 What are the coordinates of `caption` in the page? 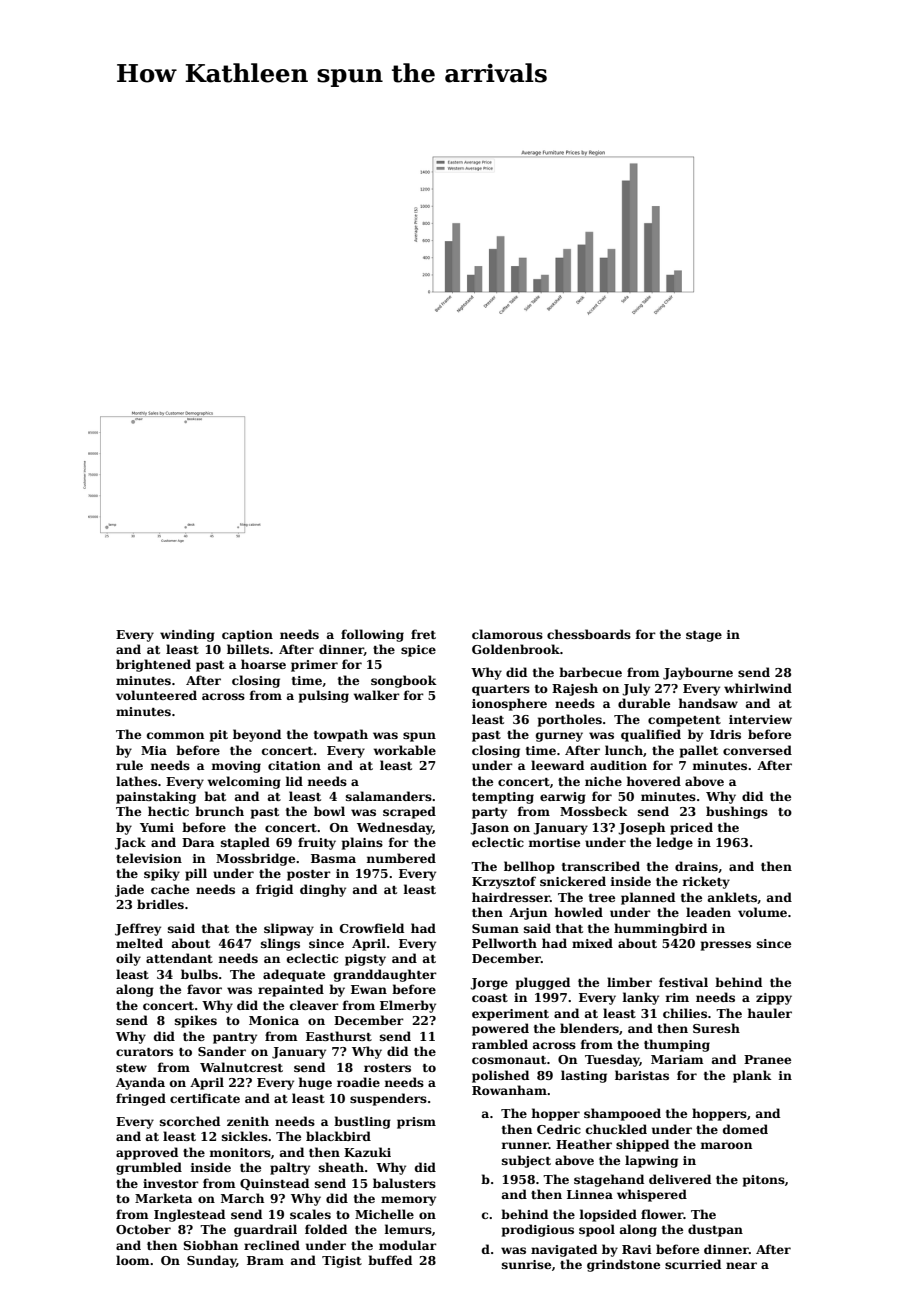 It's located at (247, 636).
